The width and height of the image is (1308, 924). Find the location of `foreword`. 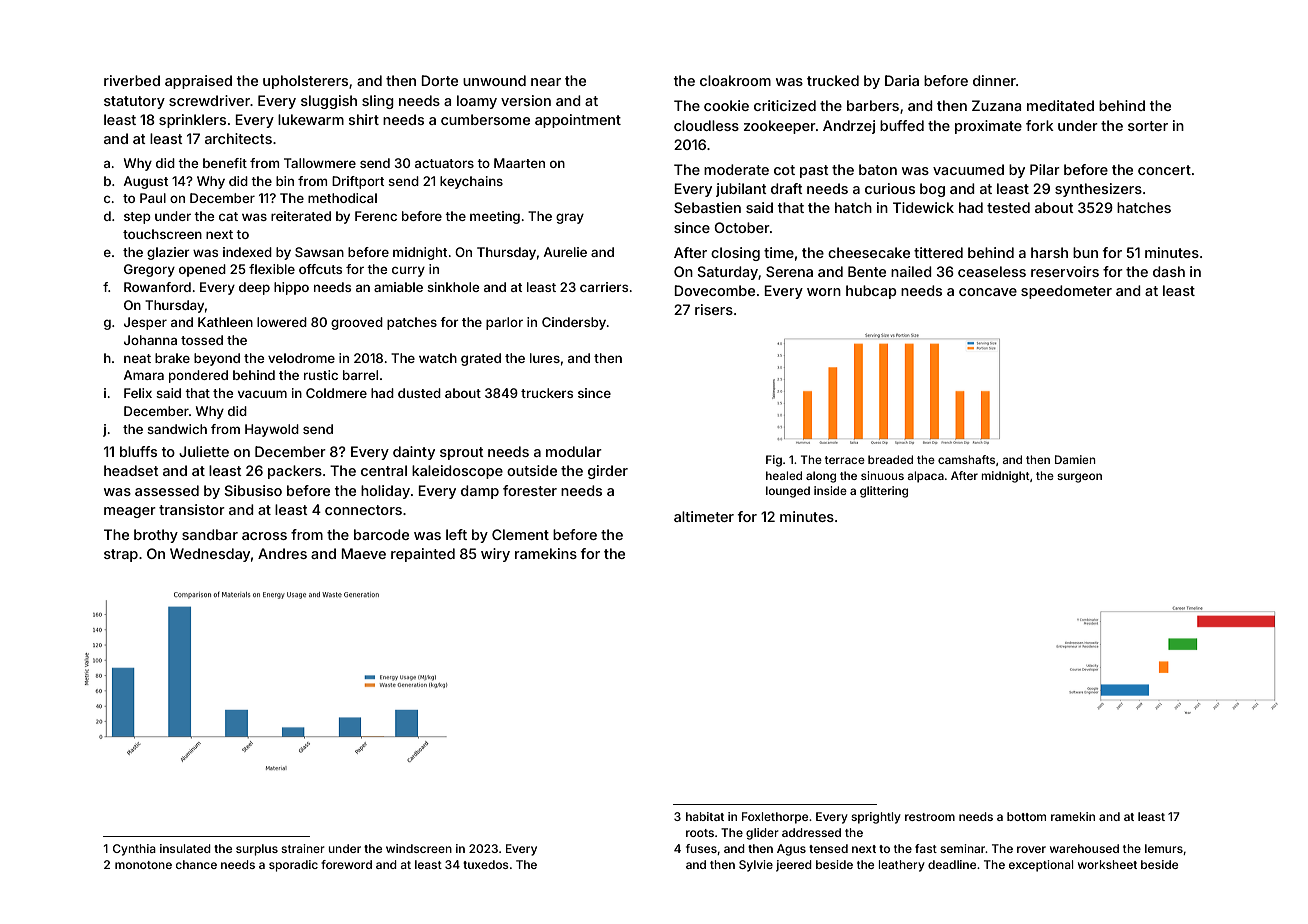

foreword is located at coordinates (346, 864).
